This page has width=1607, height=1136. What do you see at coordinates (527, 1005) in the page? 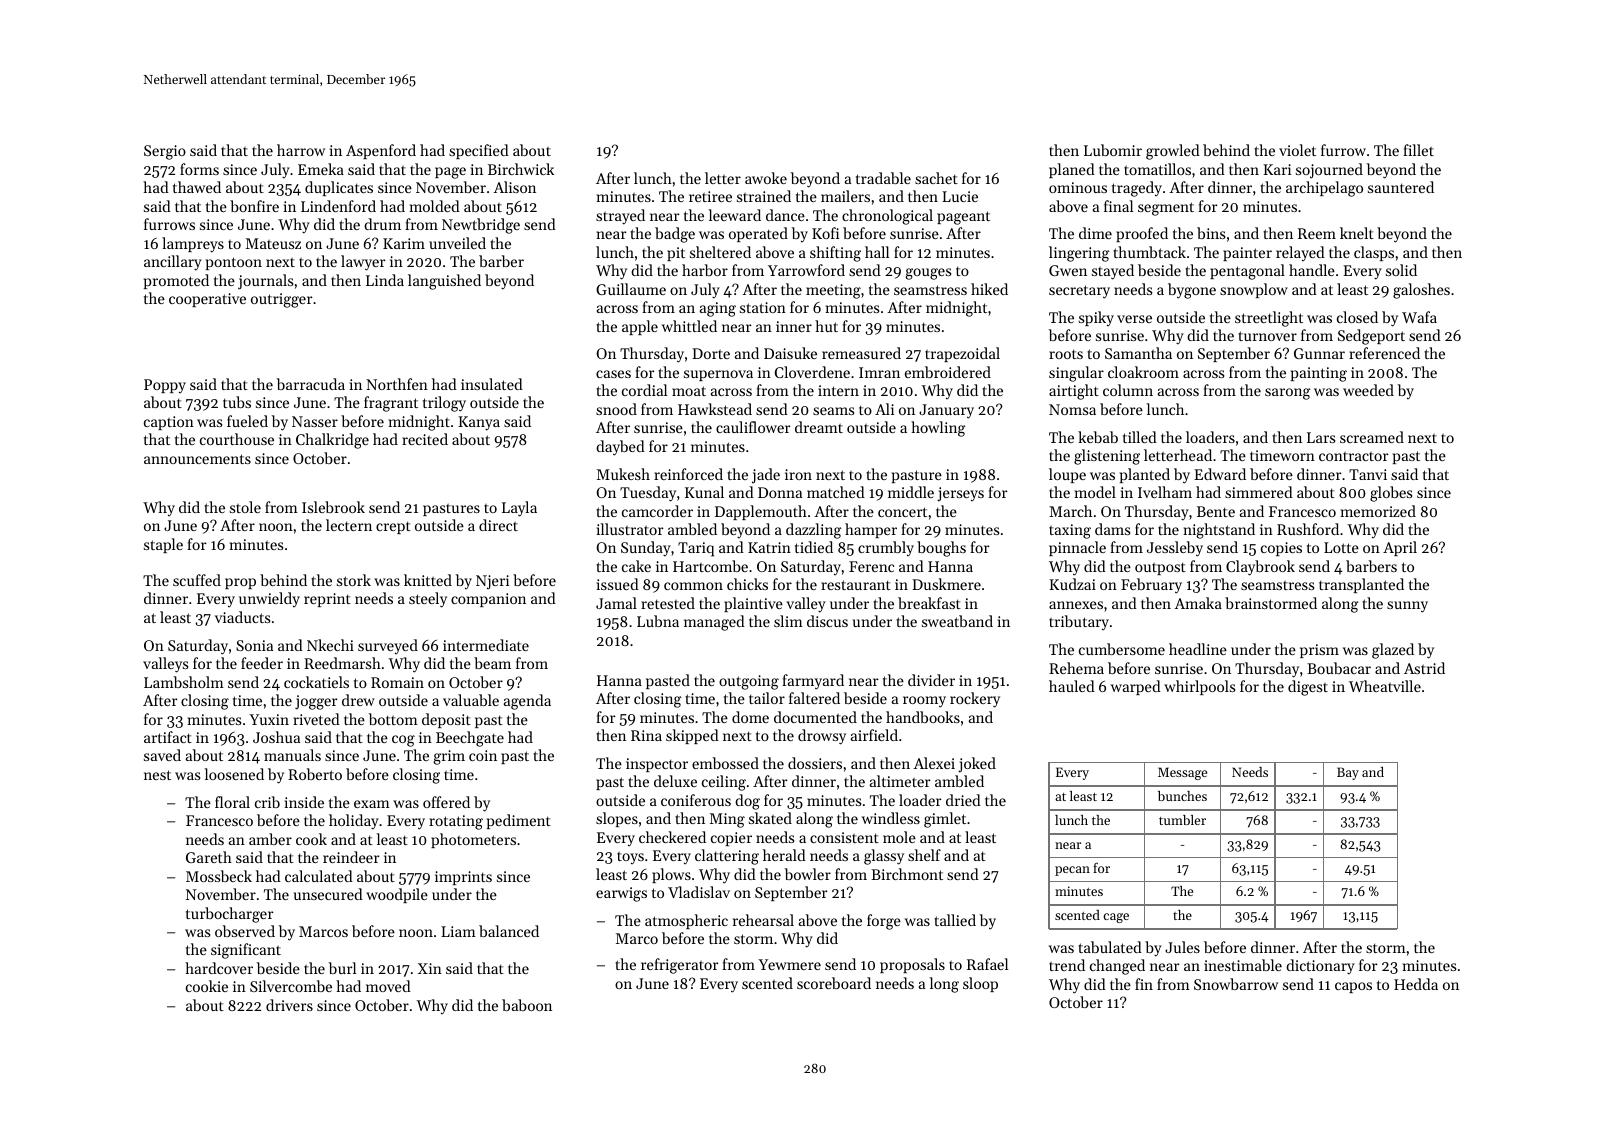
I see `baboon` at bounding box center [527, 1005].
